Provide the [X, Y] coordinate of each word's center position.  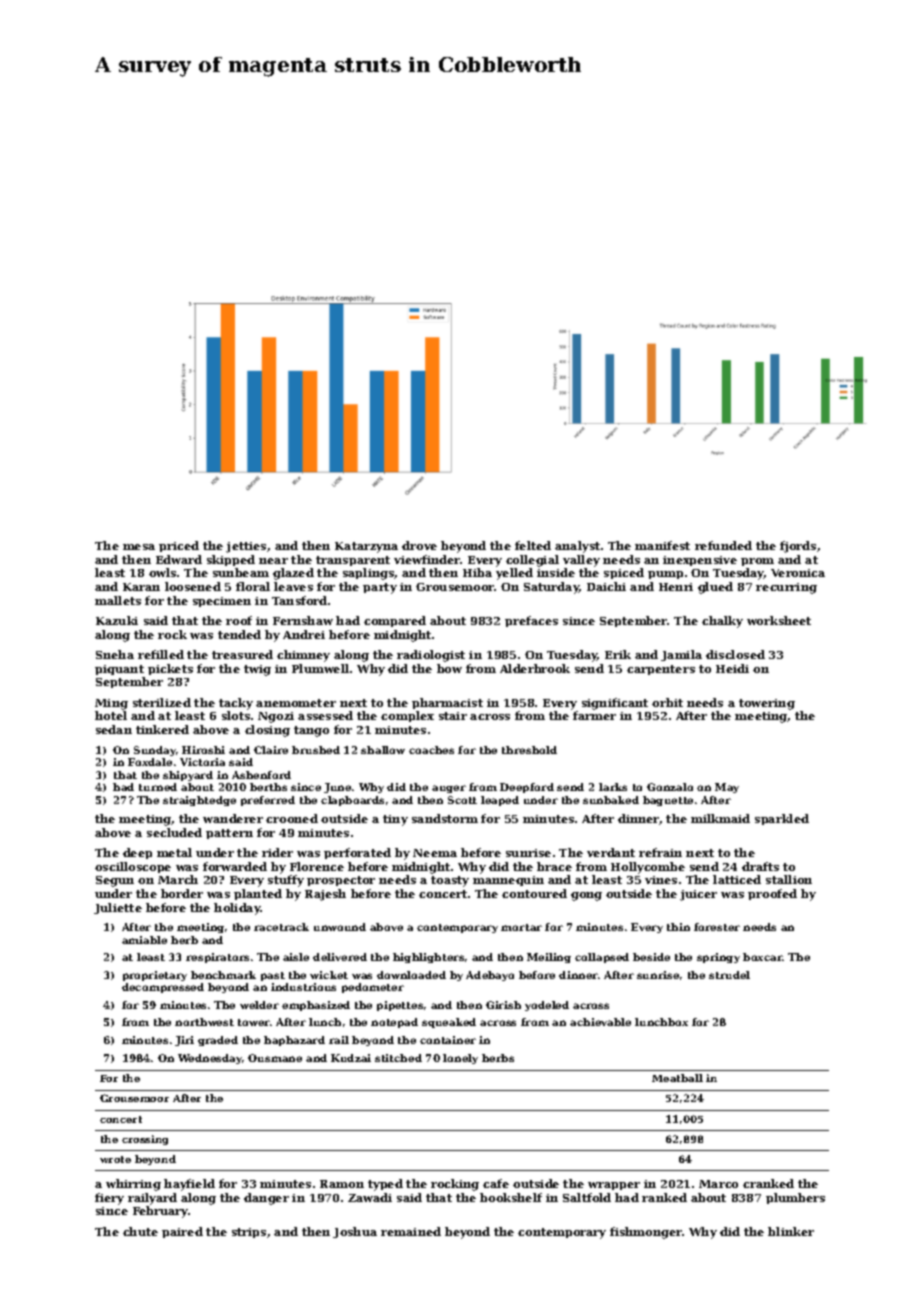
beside [651, 957]
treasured [242, 654]
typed [385, 1185]
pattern [229, 834]
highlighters [428, 958]
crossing [145, 1140]
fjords [798, 547]
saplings [369, 574]
